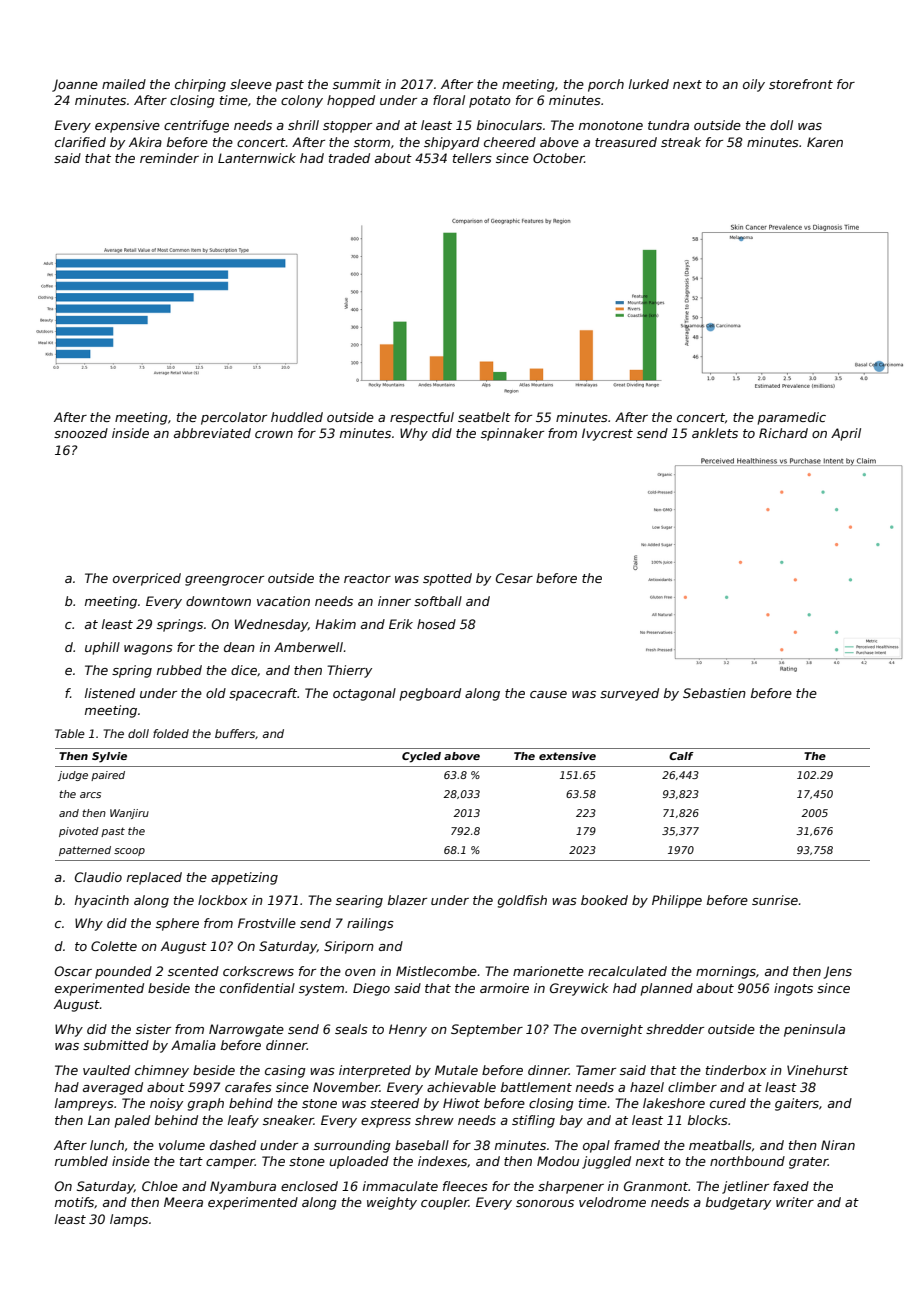 The width and height of the image is (924, 1308). Describe the element at coordinates (110, 693) in the image. I see `listened` at that location.
